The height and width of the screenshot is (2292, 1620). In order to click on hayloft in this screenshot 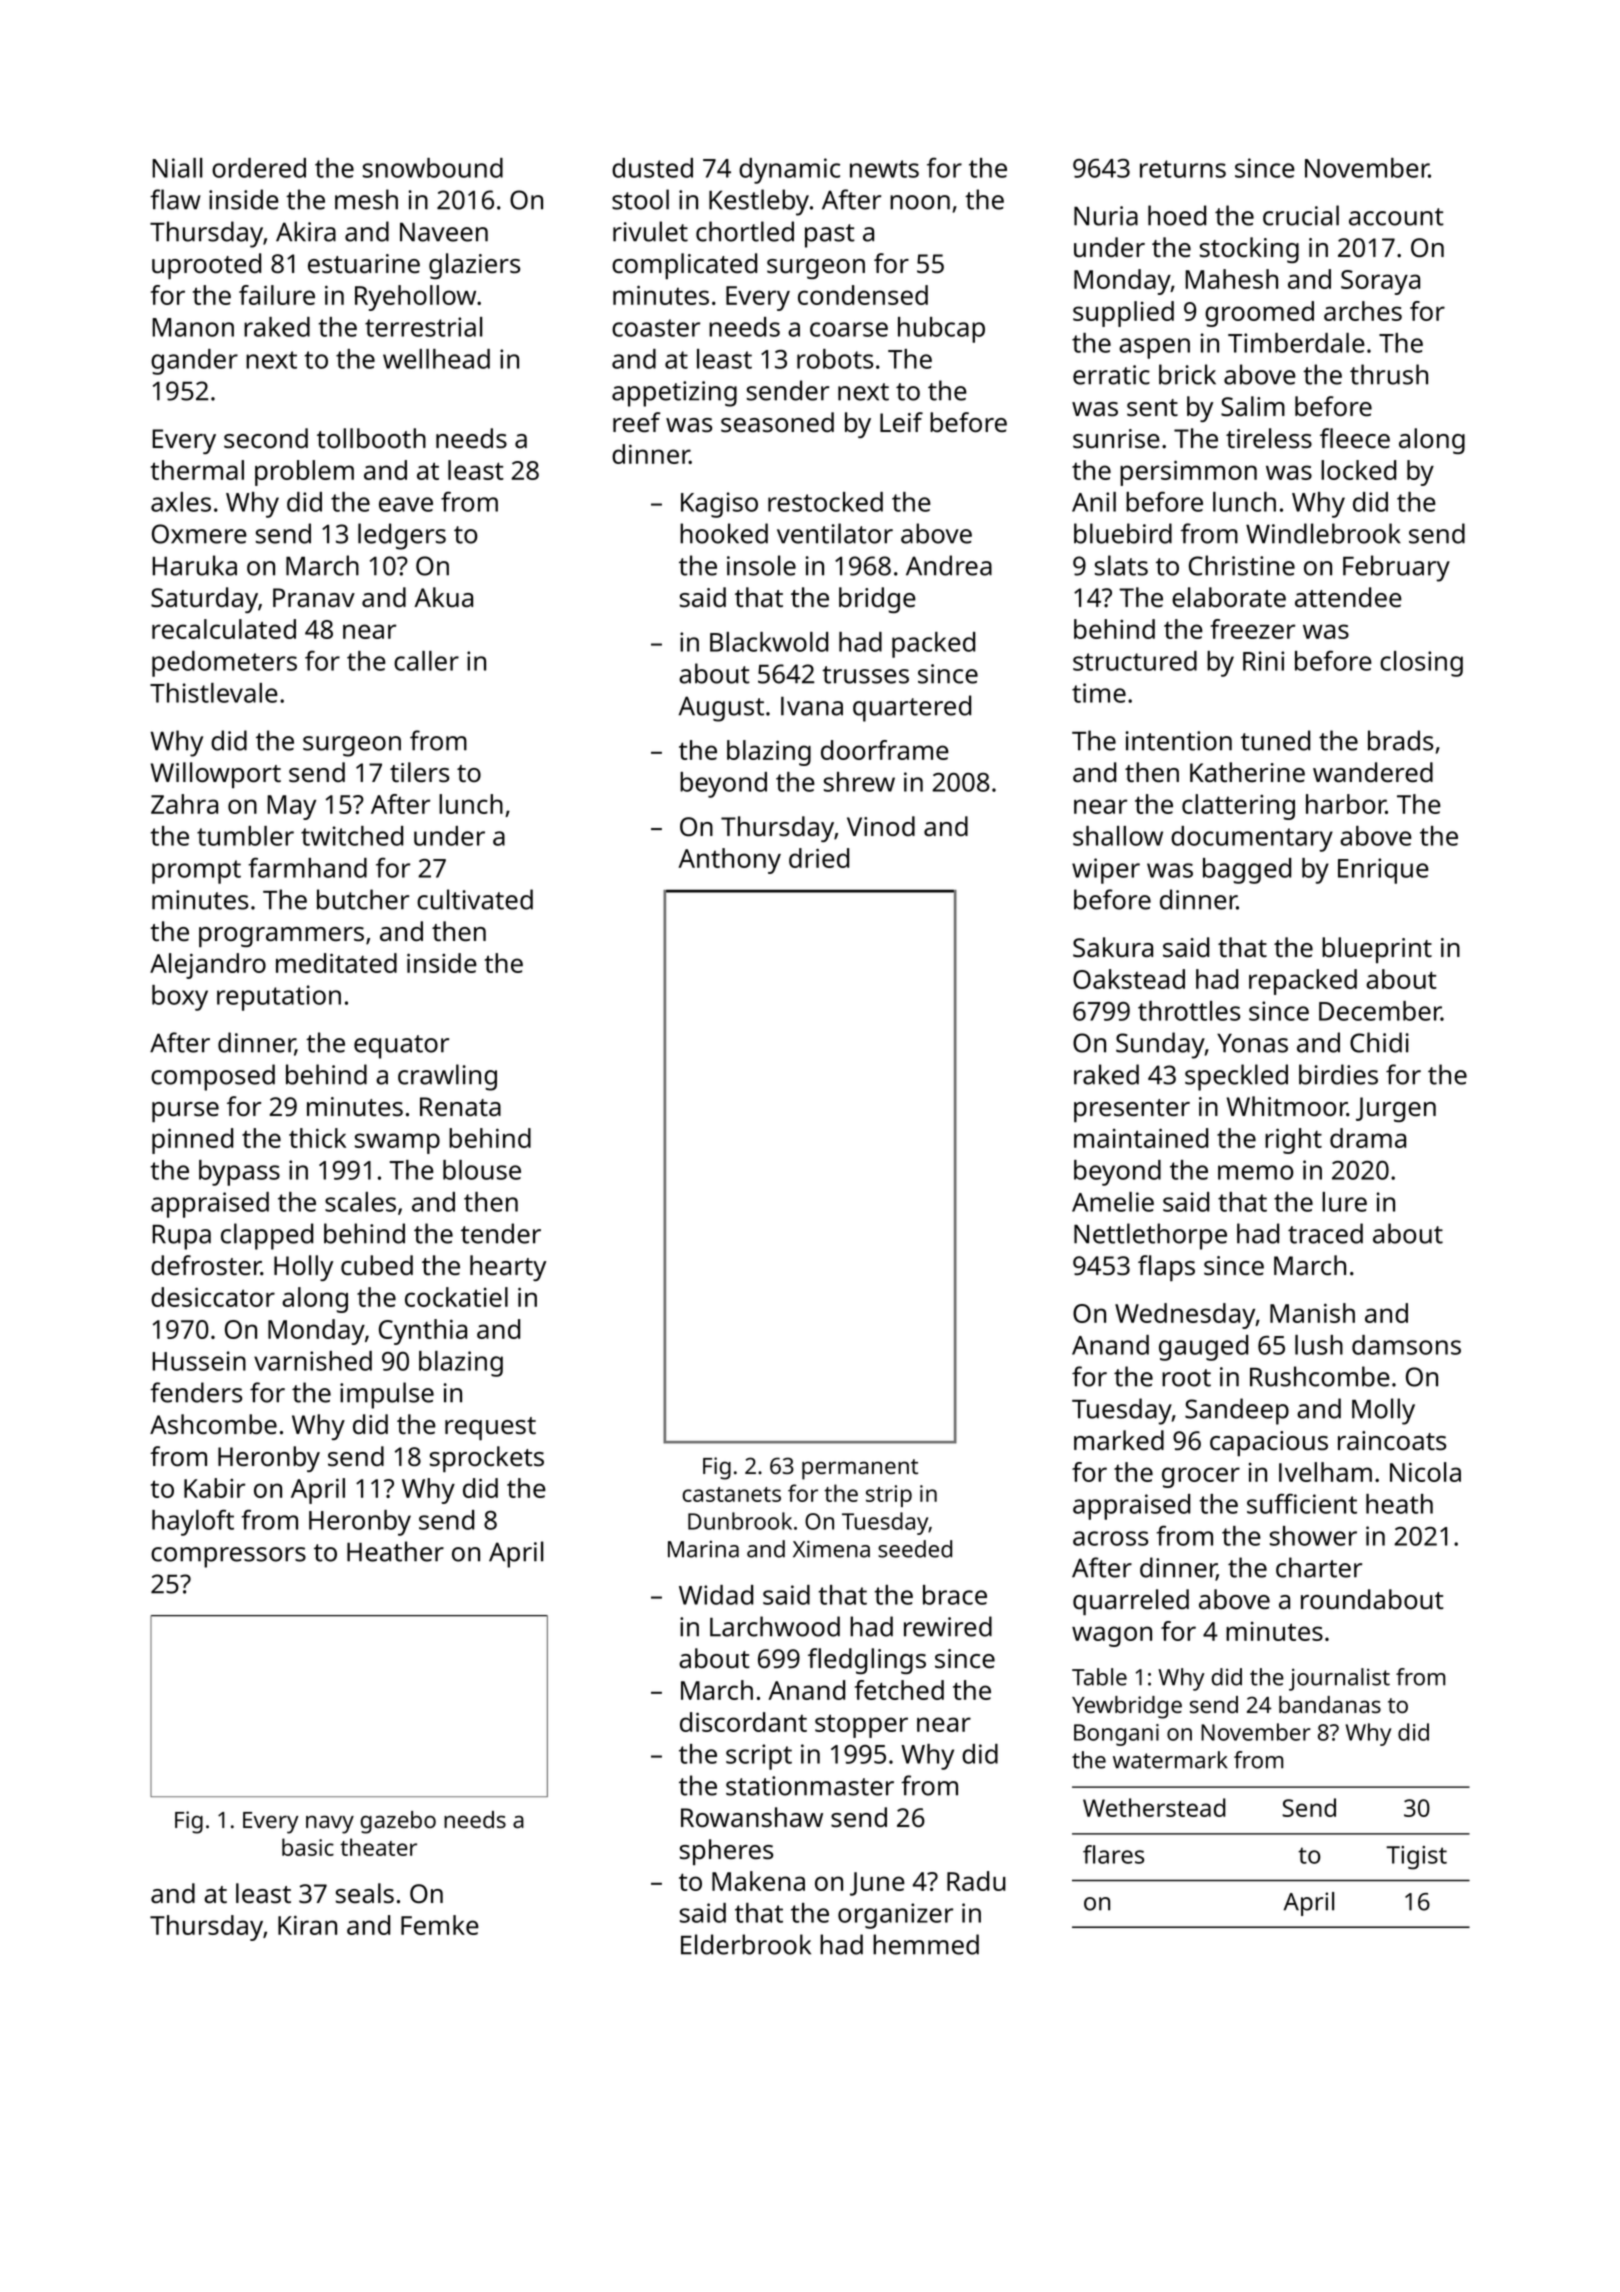, I will do `click(193, 1522)`.
